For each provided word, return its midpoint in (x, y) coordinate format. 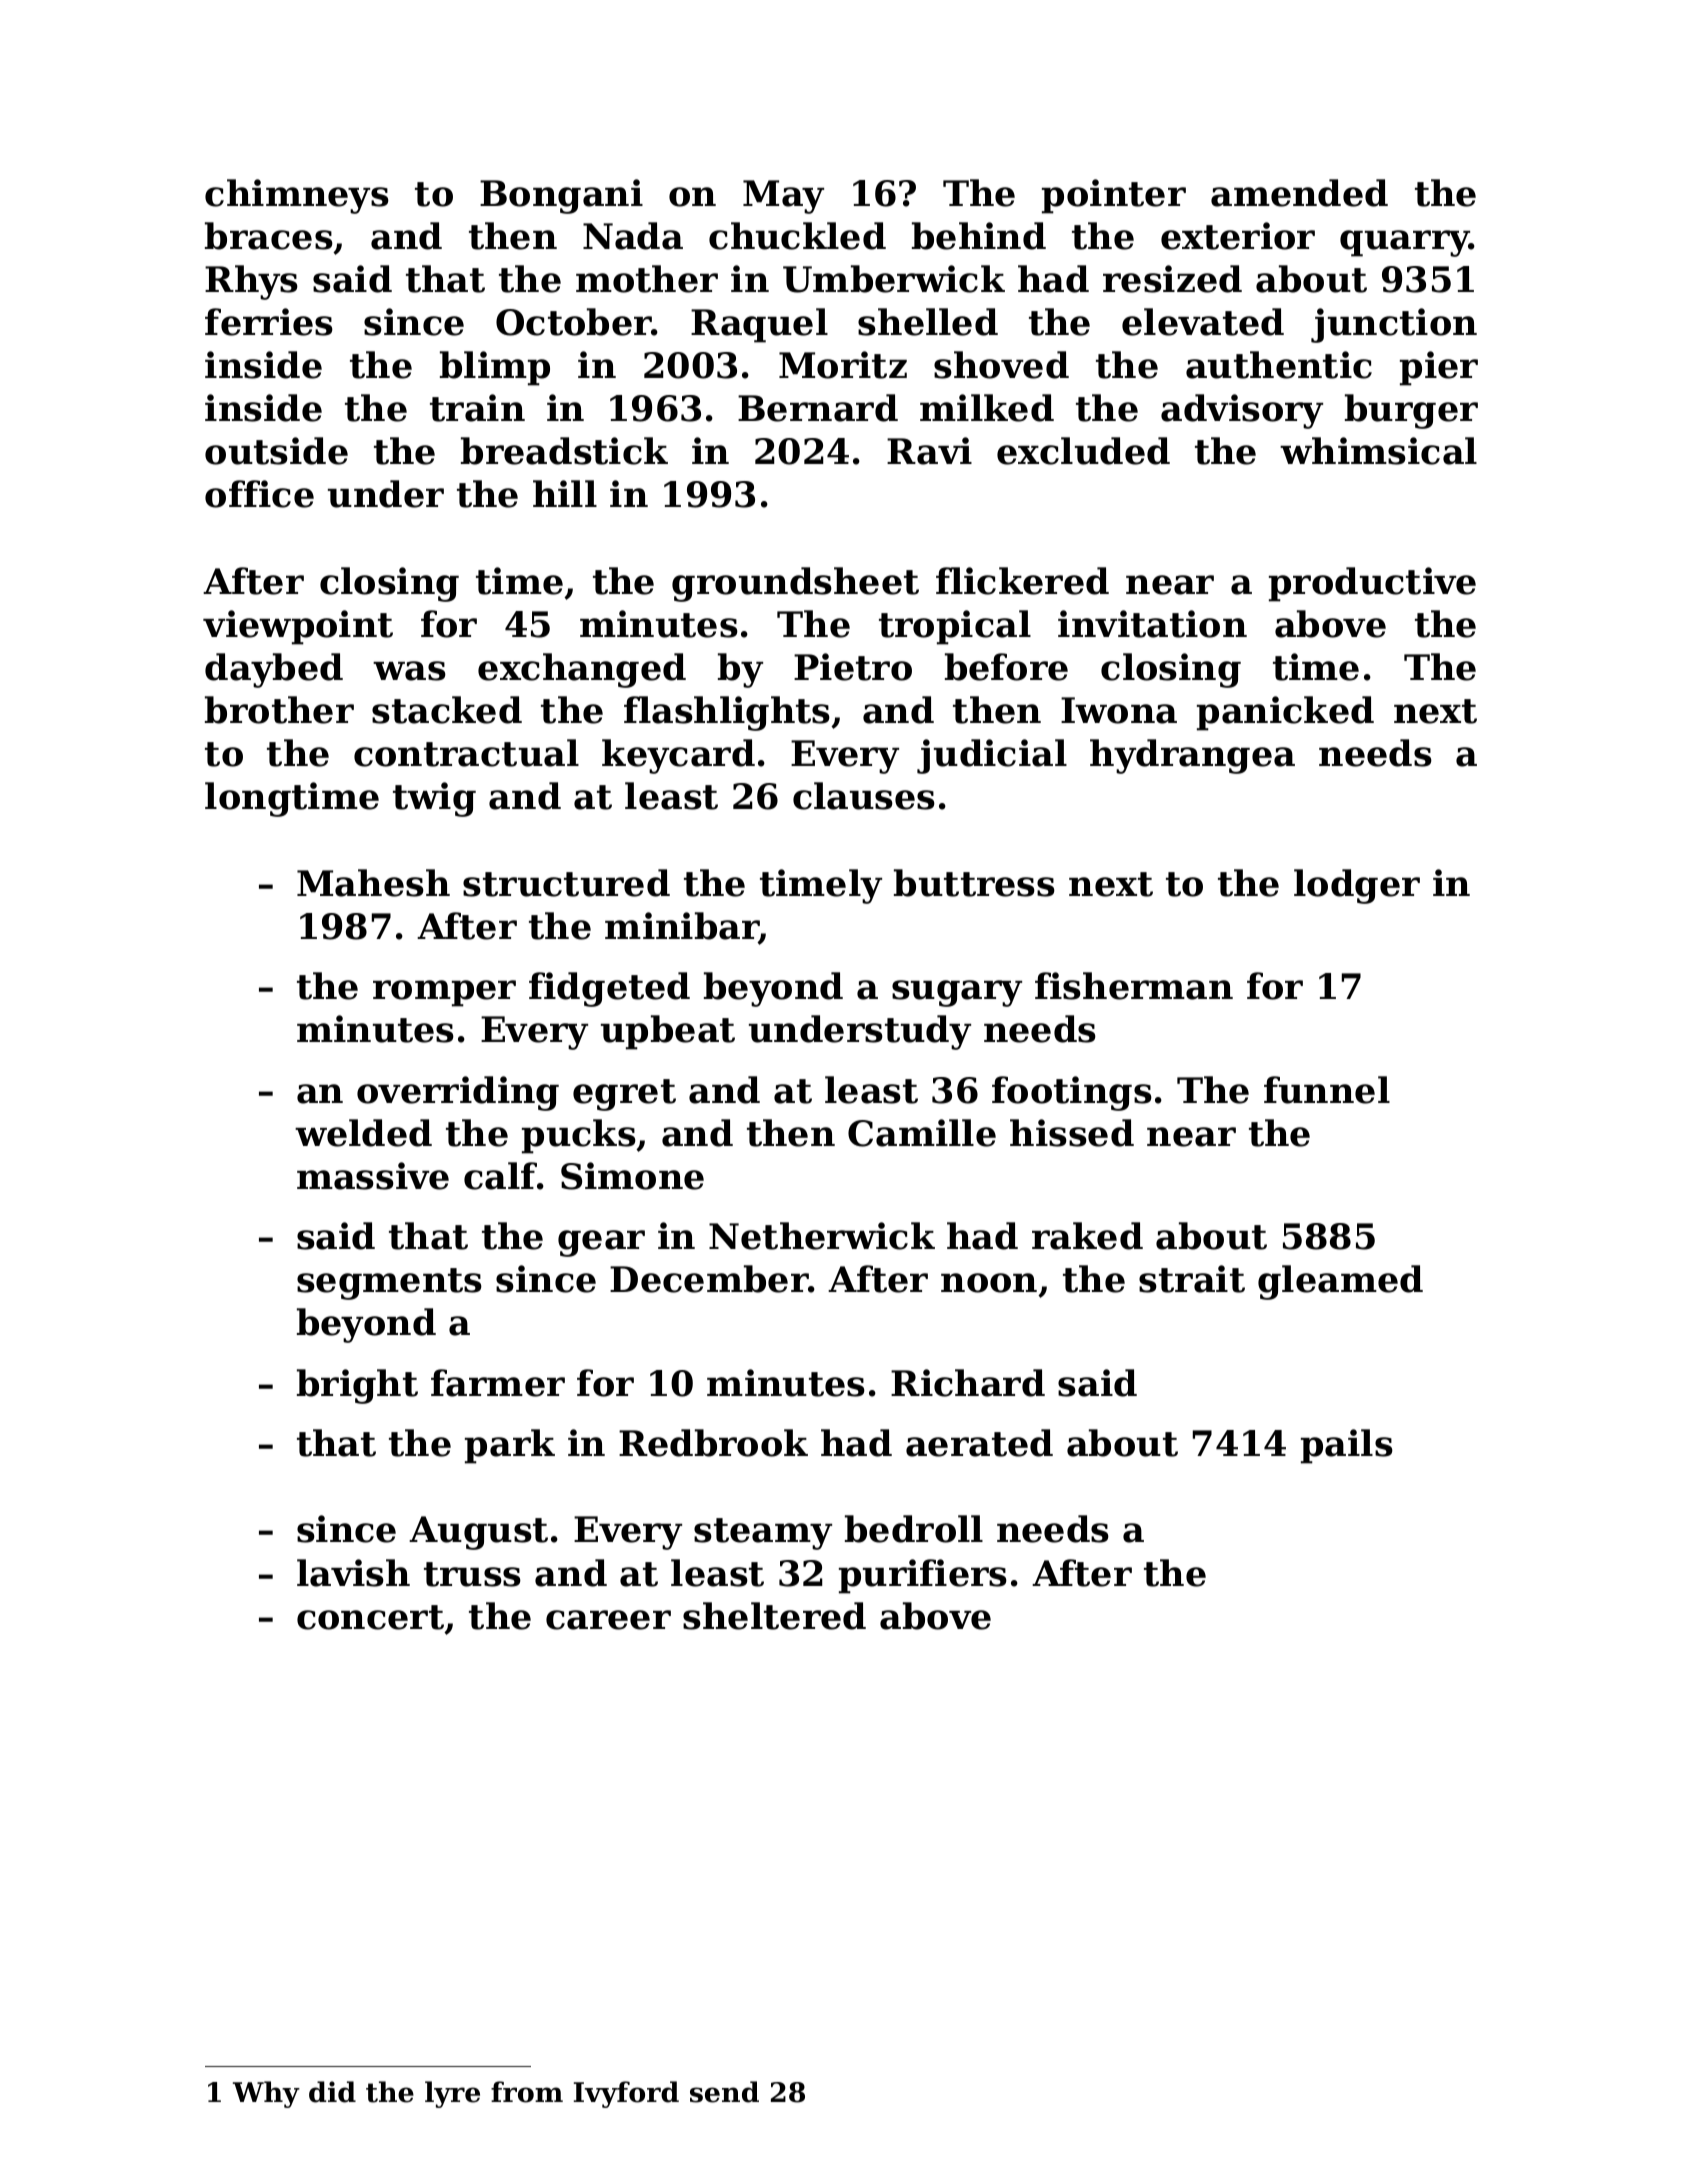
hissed (1072, 1133)
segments (389, 1284)
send (724, 2092)
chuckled (797, 236)
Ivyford (626, 2094)
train (477, 408)
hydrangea (1192, 756)
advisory (1242, 411)
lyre (452, 2094)
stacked (447, 710)
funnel (1327, 1090)
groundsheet (795, 584)
